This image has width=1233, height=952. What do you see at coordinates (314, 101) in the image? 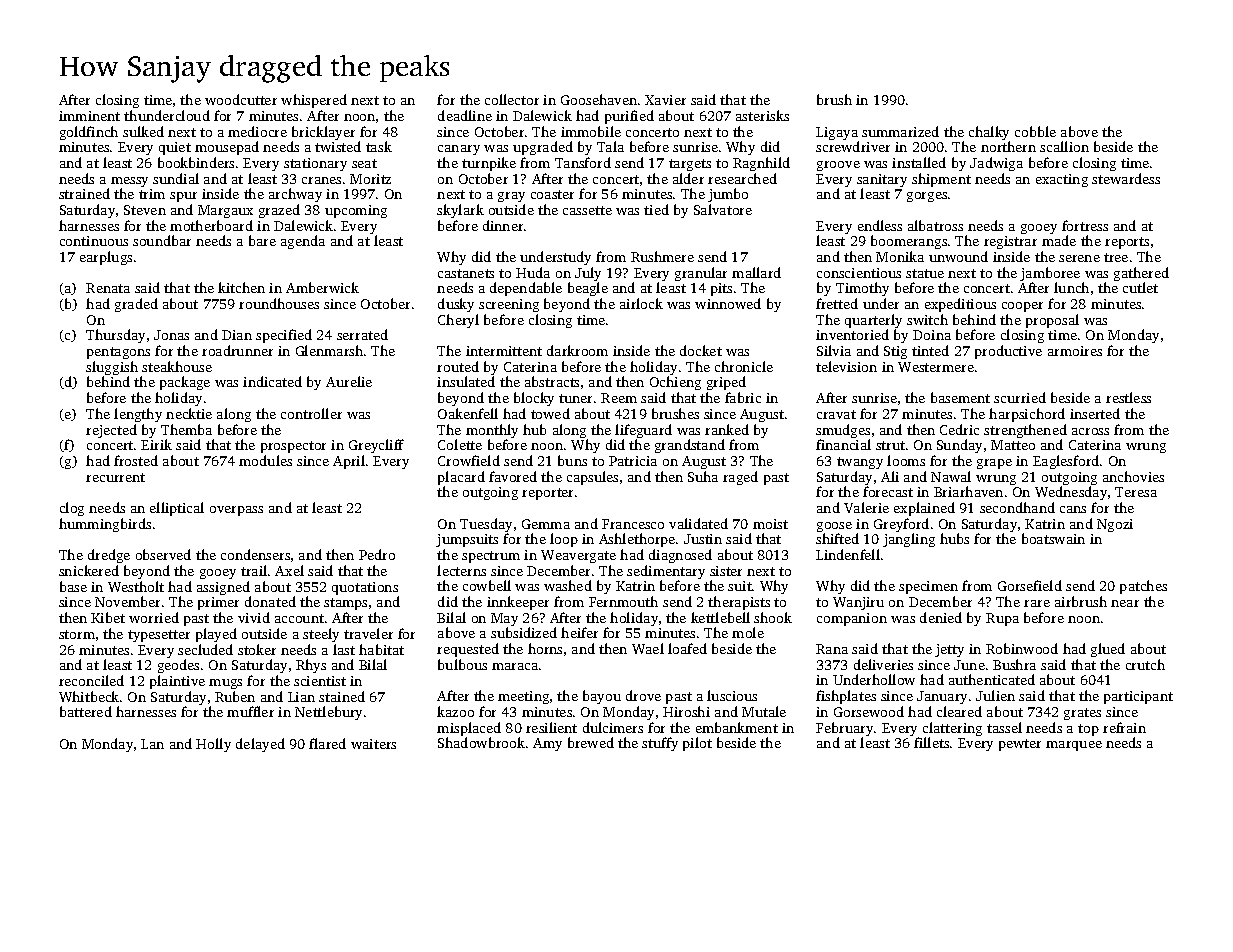
I see `whispered` at bounding box center [314, 101].
